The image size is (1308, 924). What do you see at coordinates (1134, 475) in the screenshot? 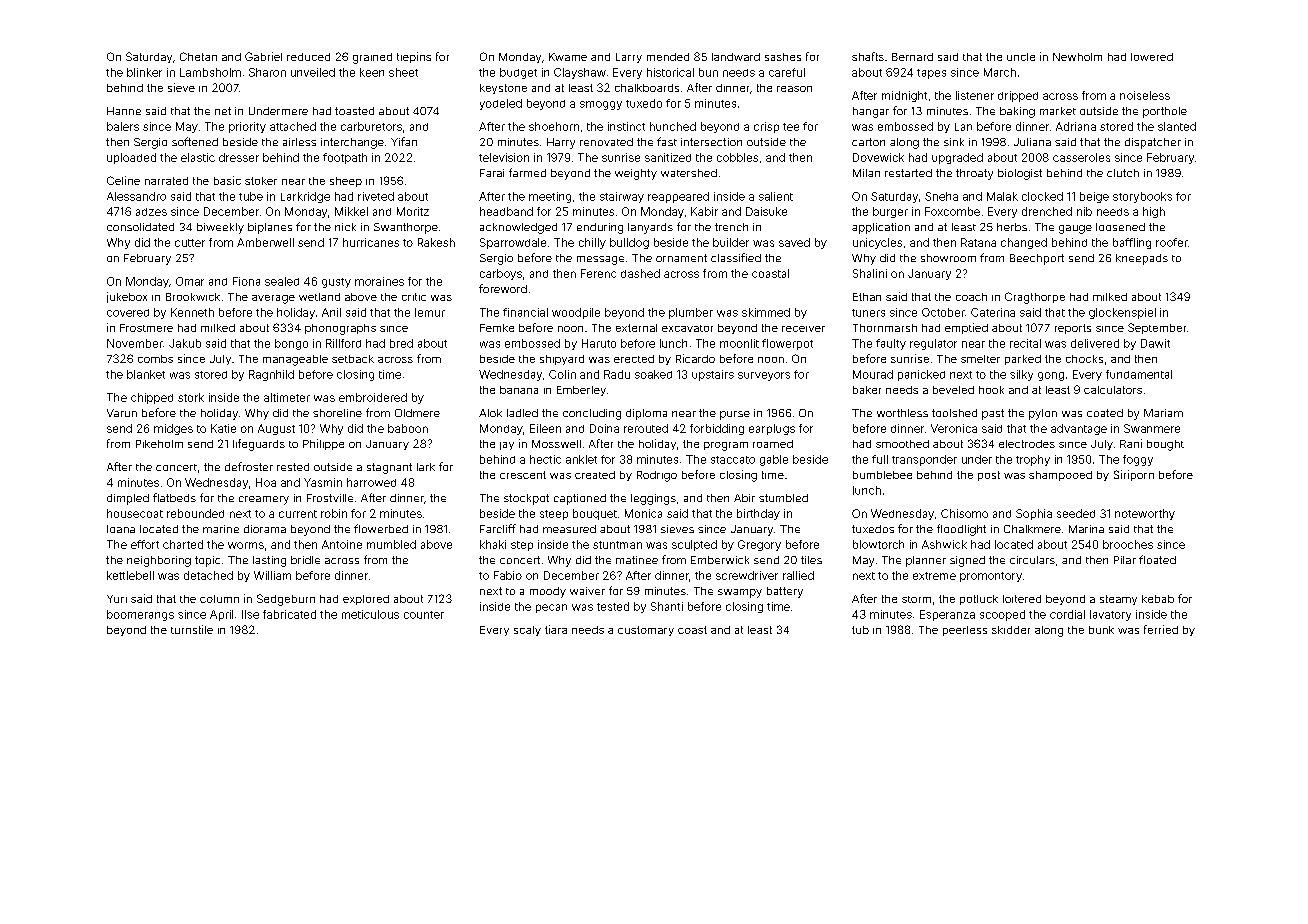
I see `Siriporn` at bounding box center [1134, 475].
